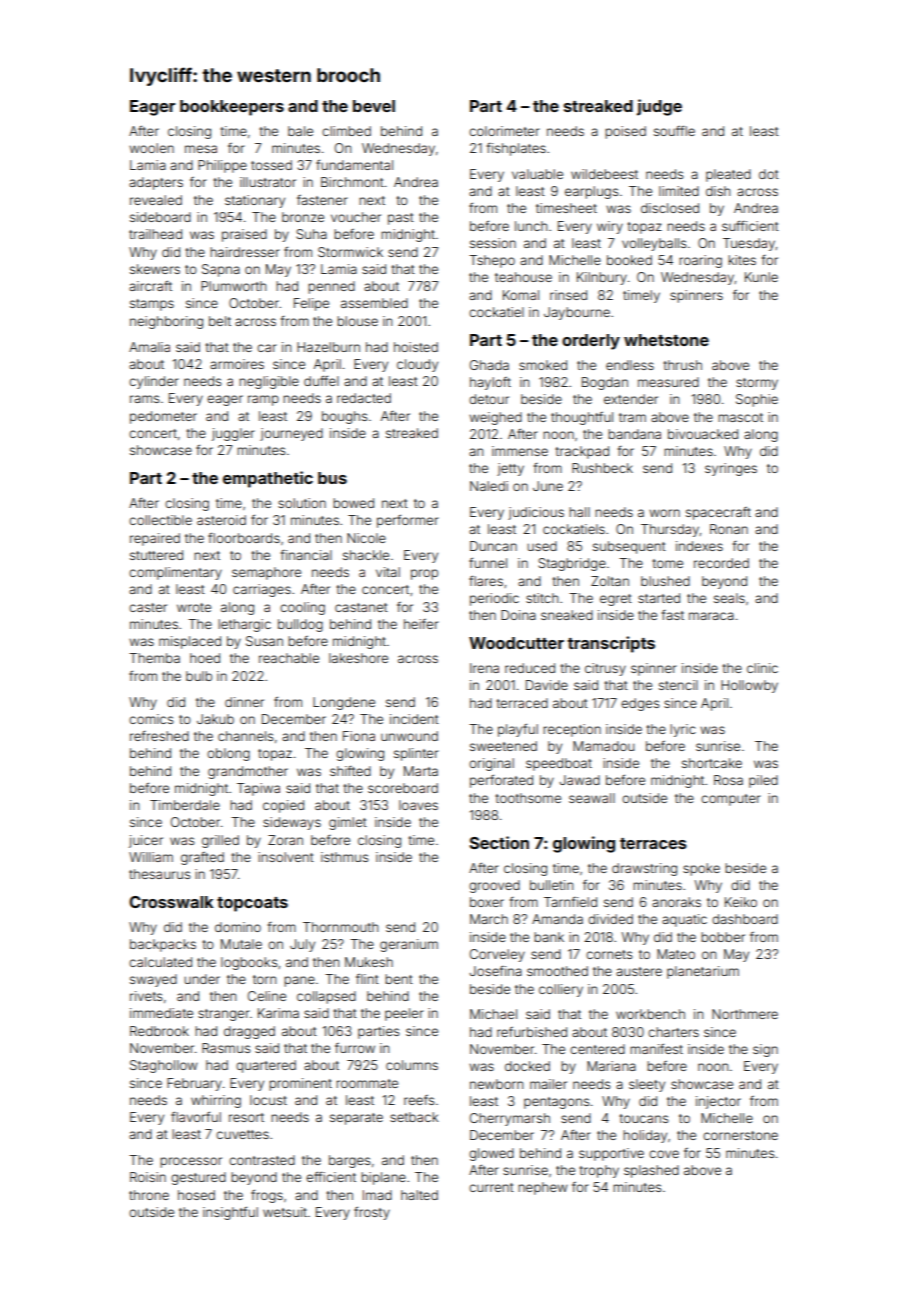  I want to click on Naledi, so click(489, 486).
